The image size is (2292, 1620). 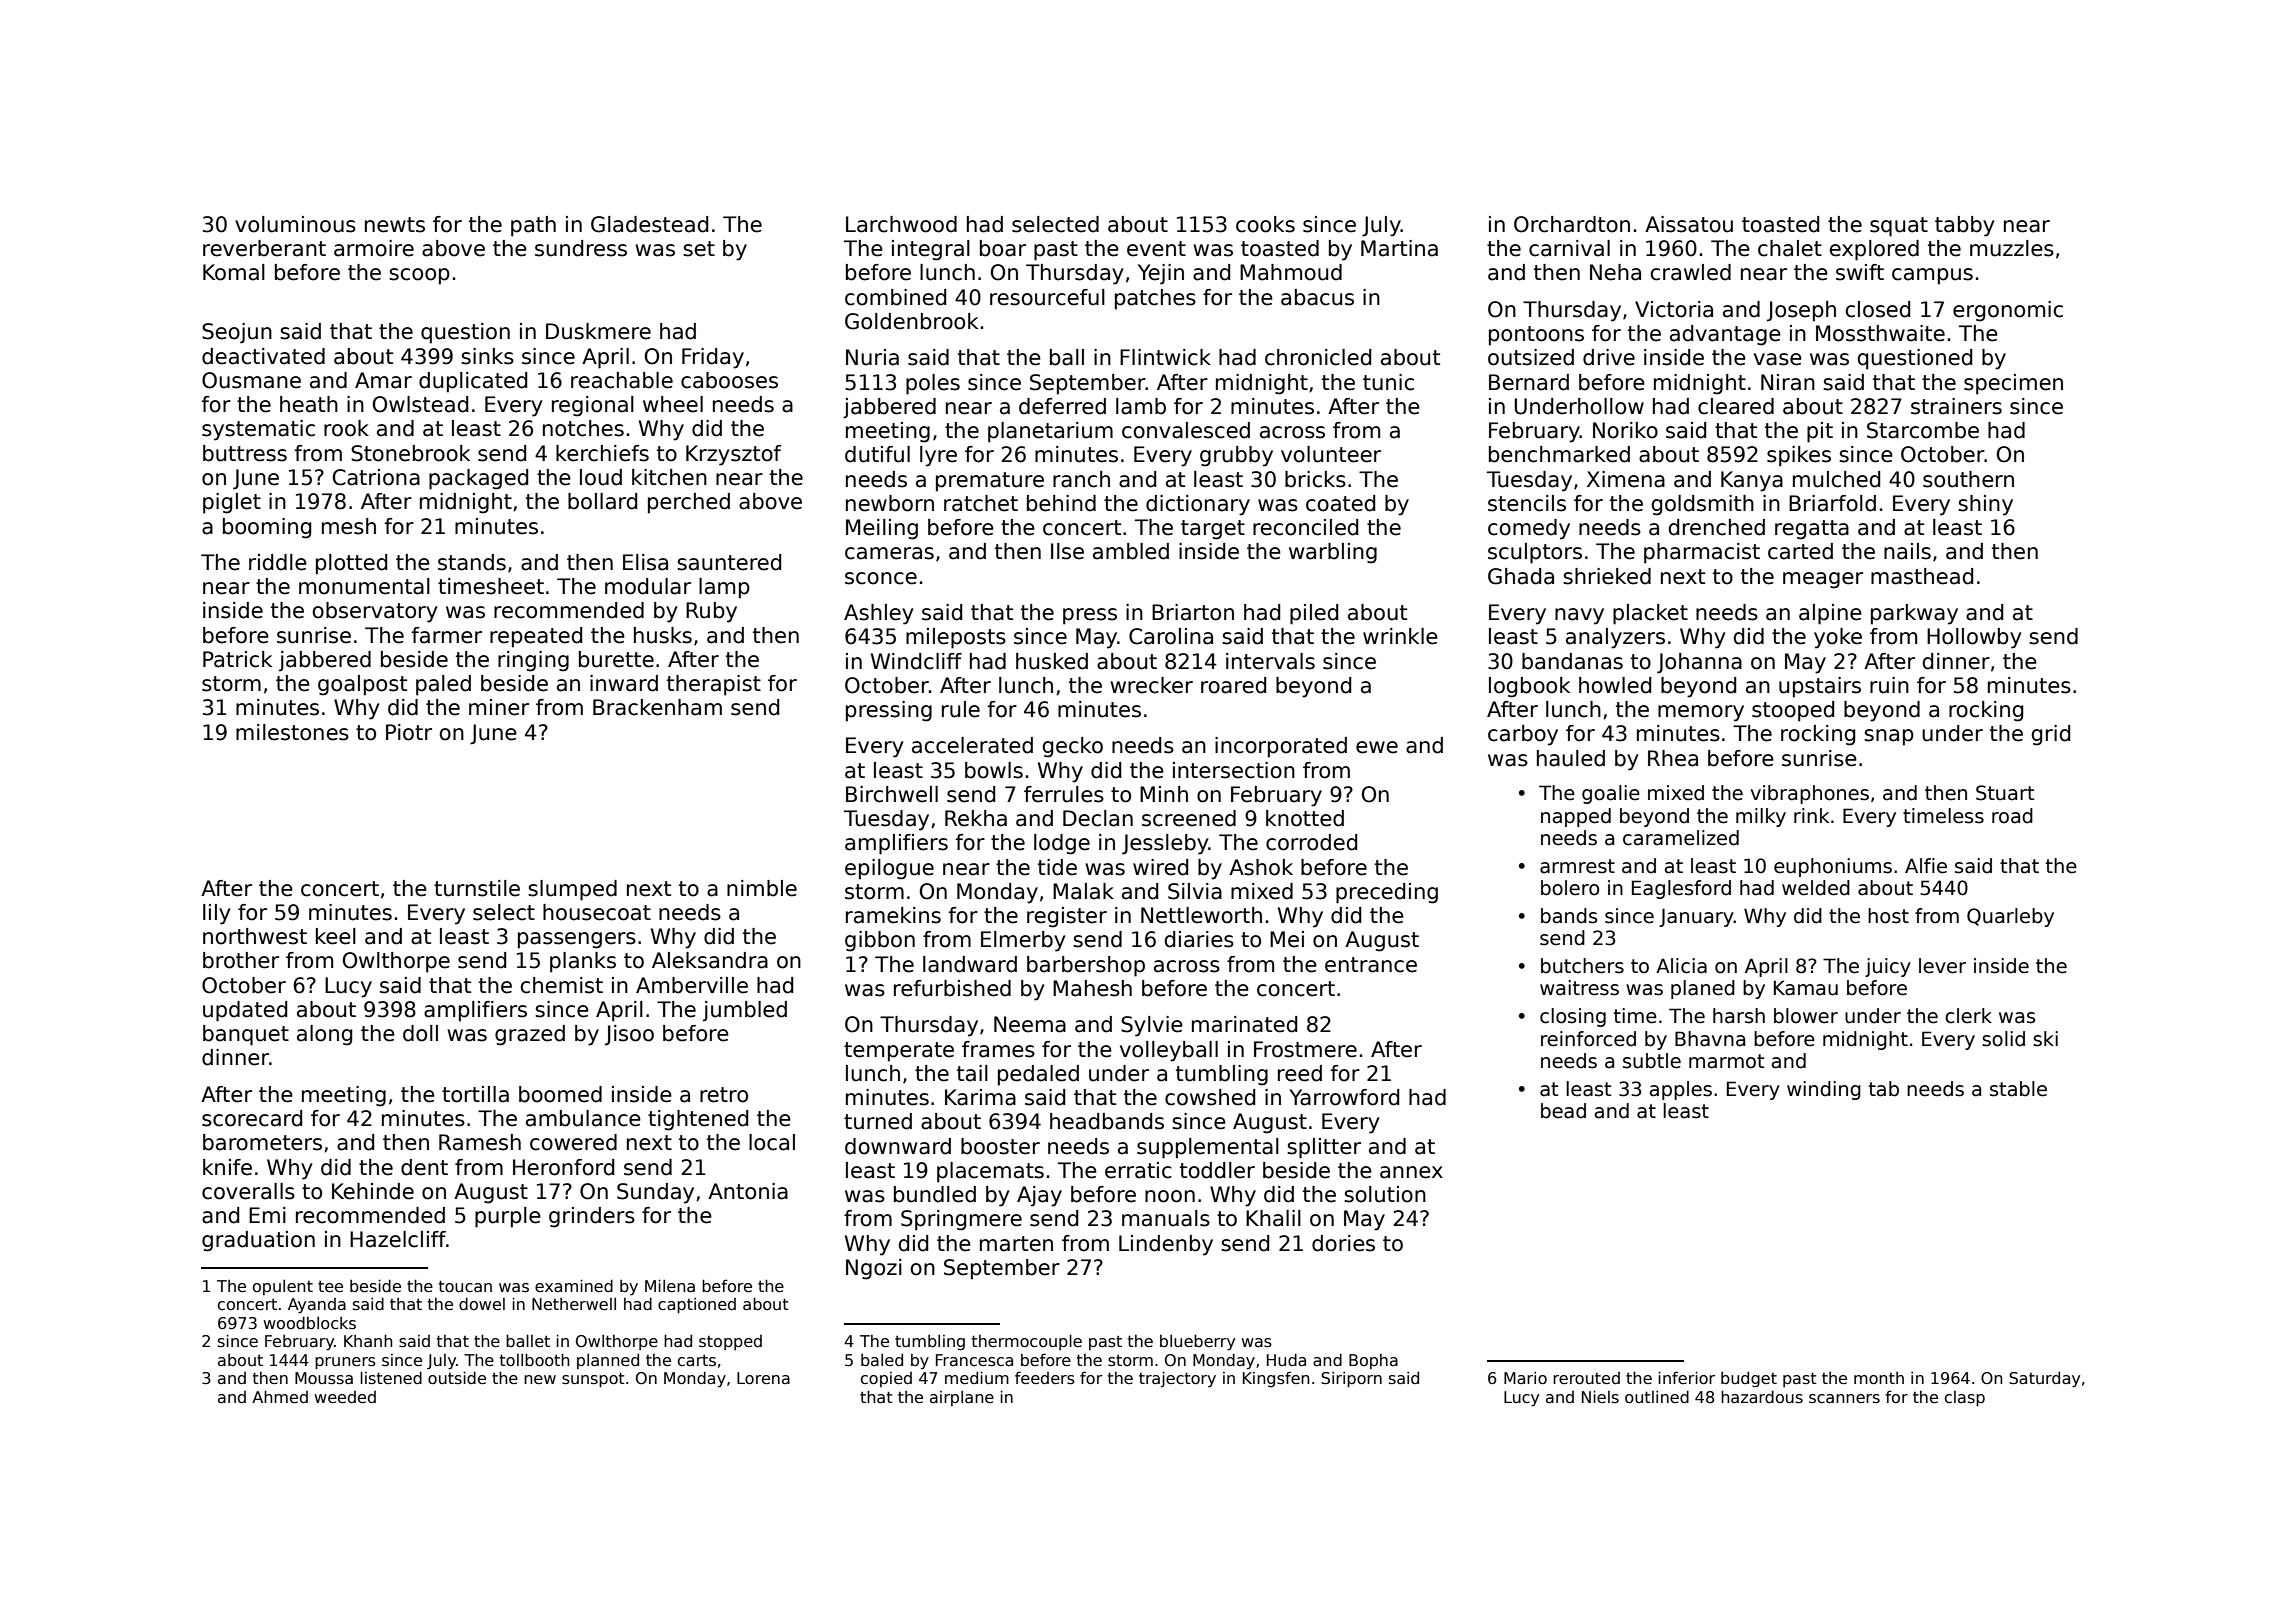 What do you see at coordinates (1899, 227) in the screenshot?
I see `squat` at bounding box center [1899, 227].
